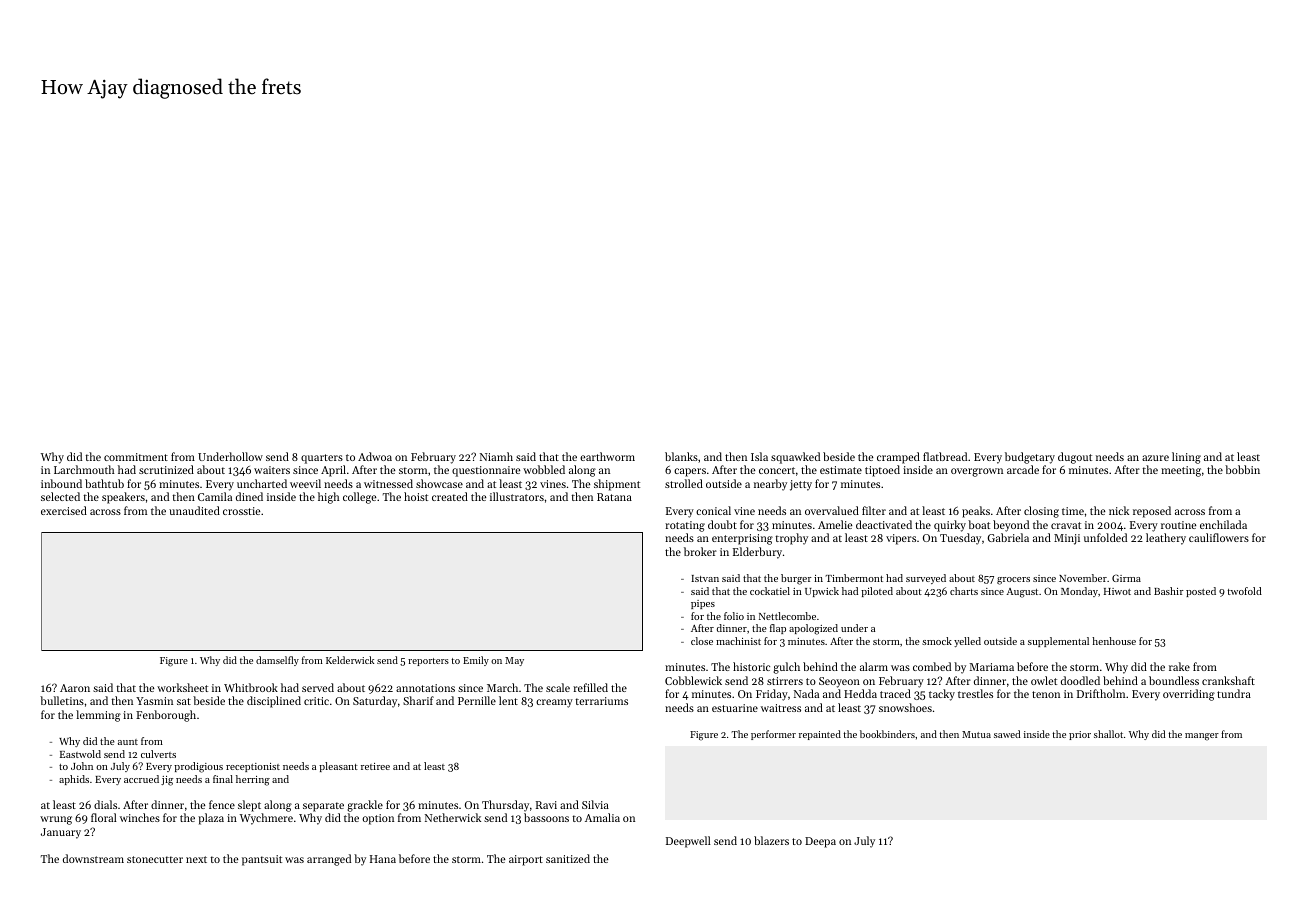 This screenshot has width=1308, height=924. What do you see at coordinates (1007, 734) in the screenshot?
I see `sawed` at bounding box center [1007, 734].
